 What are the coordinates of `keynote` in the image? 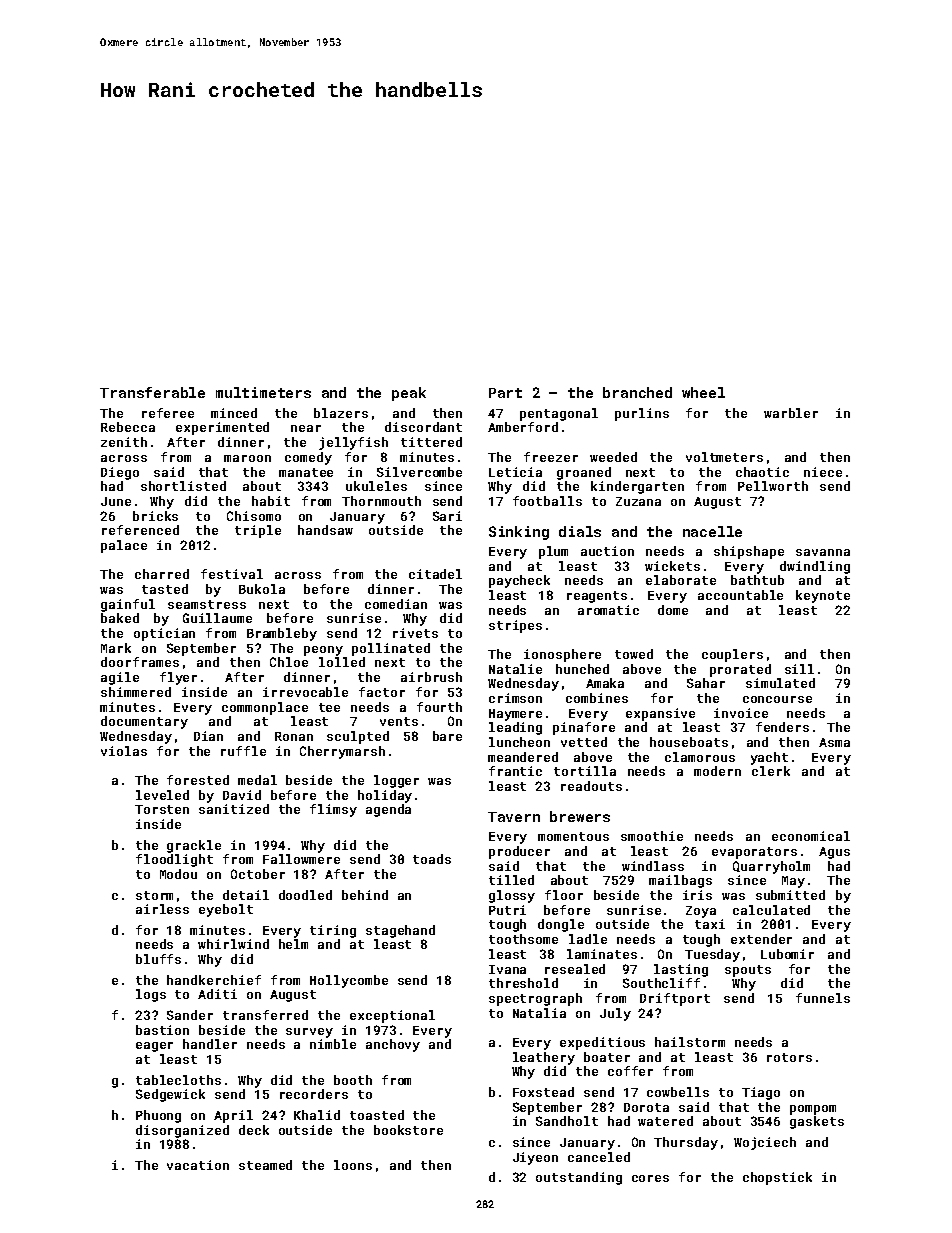 It's located at (823, 596).
